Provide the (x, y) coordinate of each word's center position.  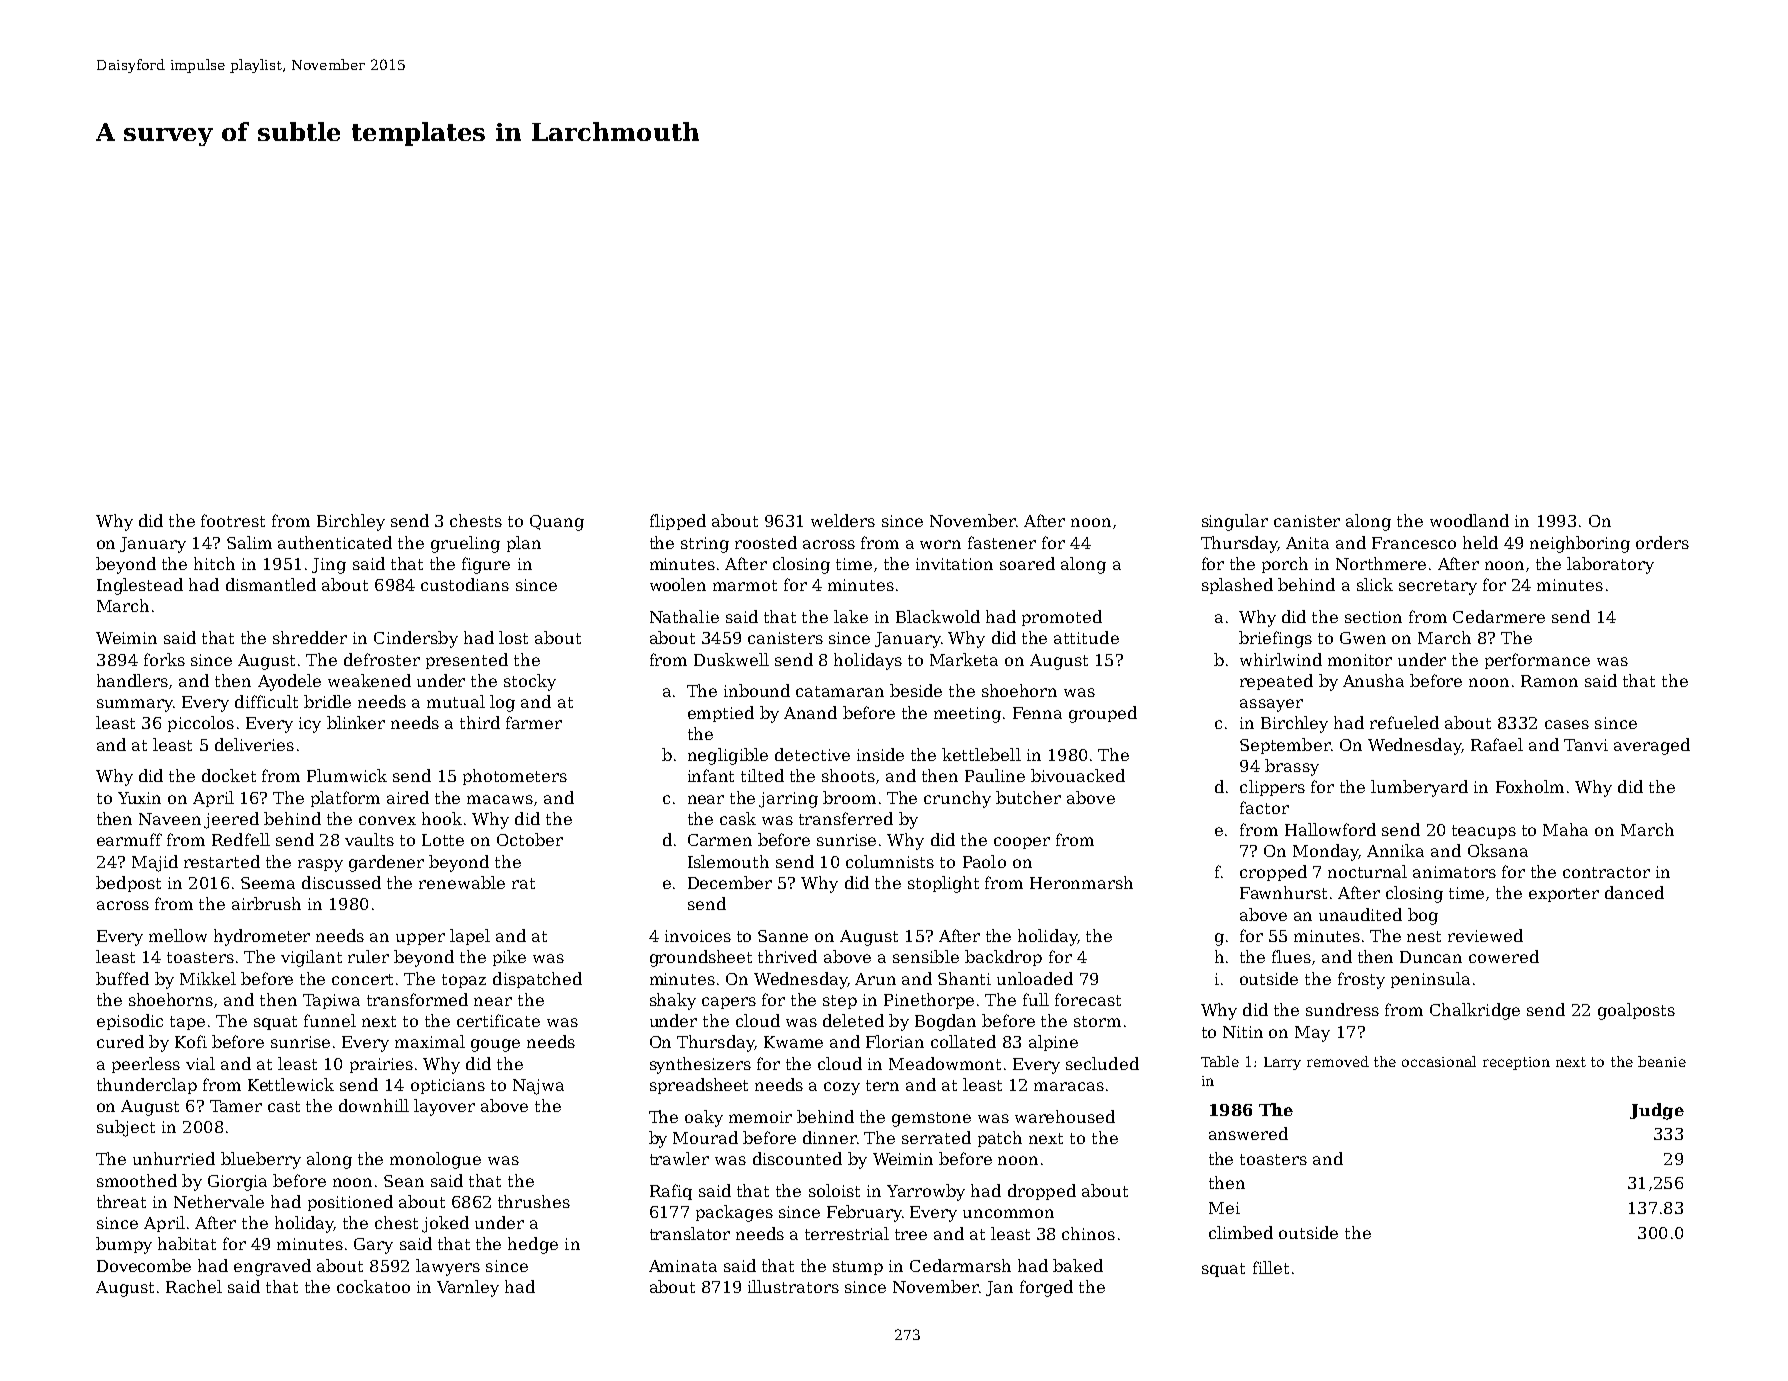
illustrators (793, 1286)
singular (1235, 522)
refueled (1404, 722)
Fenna (1037, 713)
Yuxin (139, 798)
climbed (1241, 1232)
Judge (1657, 1111)
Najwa (538, 1087)
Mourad (705, 1137)
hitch (214, 563)
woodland (1469, 520)
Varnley (468, 1288)
